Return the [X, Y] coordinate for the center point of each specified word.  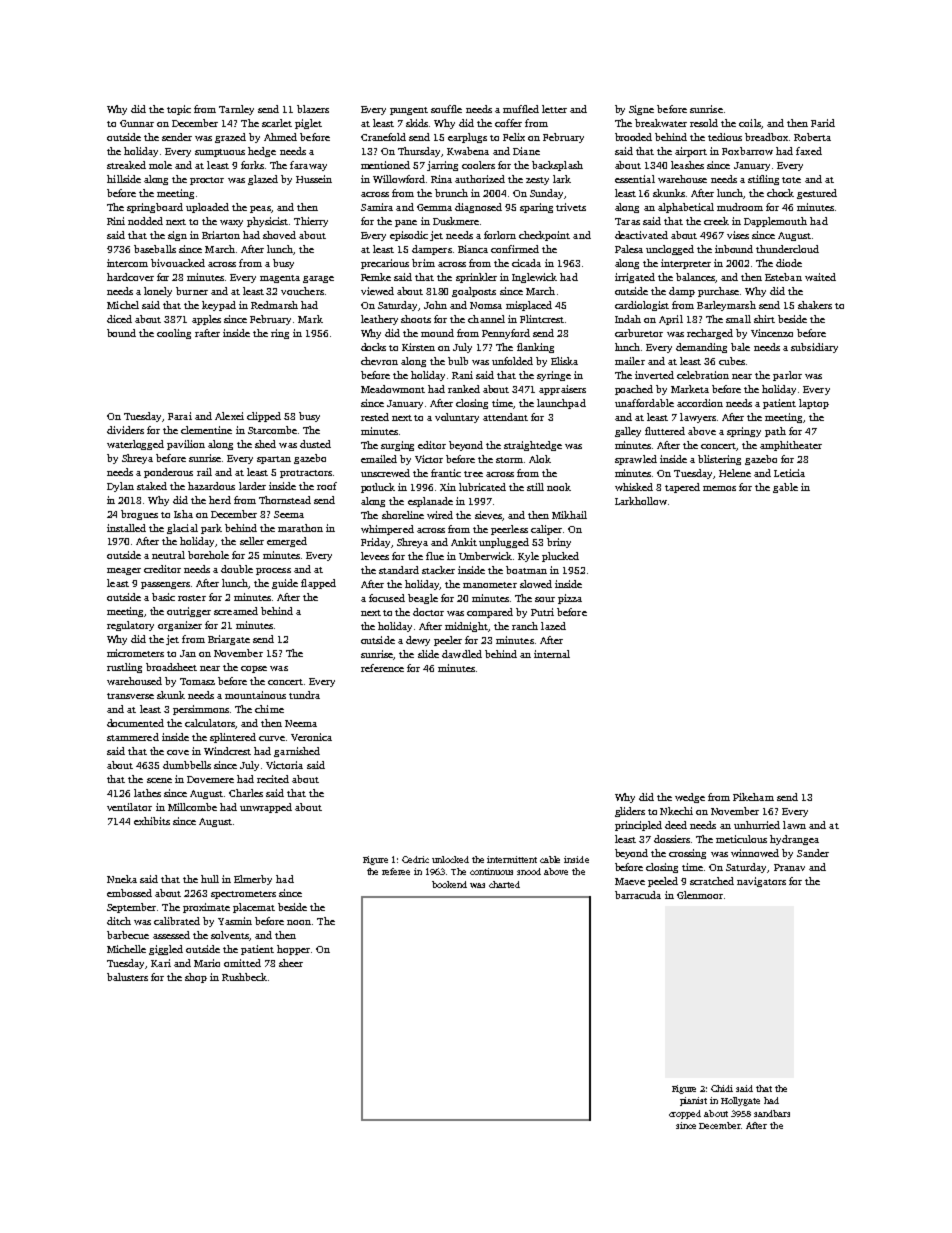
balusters [127, 977]
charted [504, 884]
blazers [313, 109]
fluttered [665, 431]
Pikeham [753, 797]
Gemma [434, 207]
